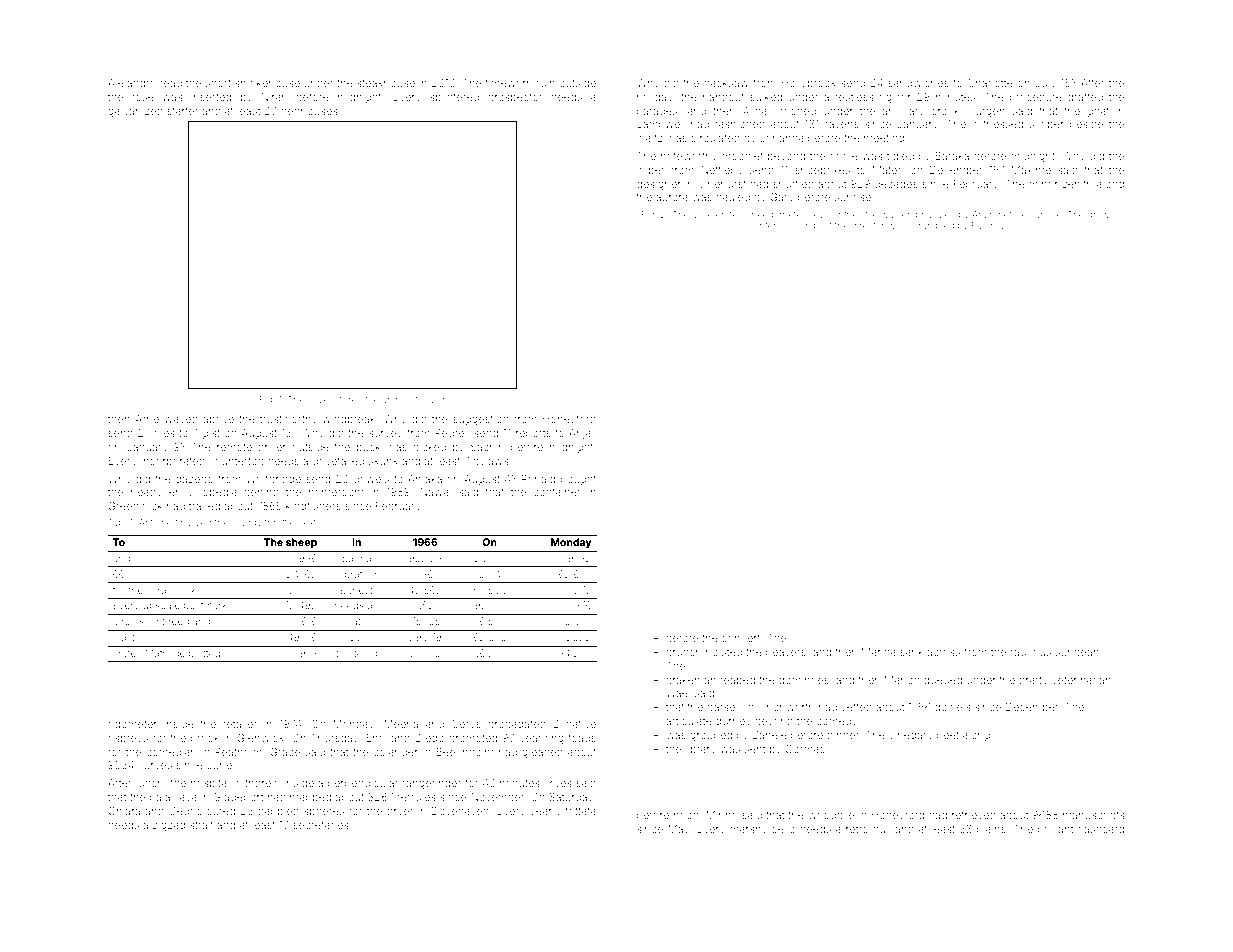 The image size is (1233, 952). Describe the element at coordinates (546, 84) in the screenshot. I see `ruin` at that location.
